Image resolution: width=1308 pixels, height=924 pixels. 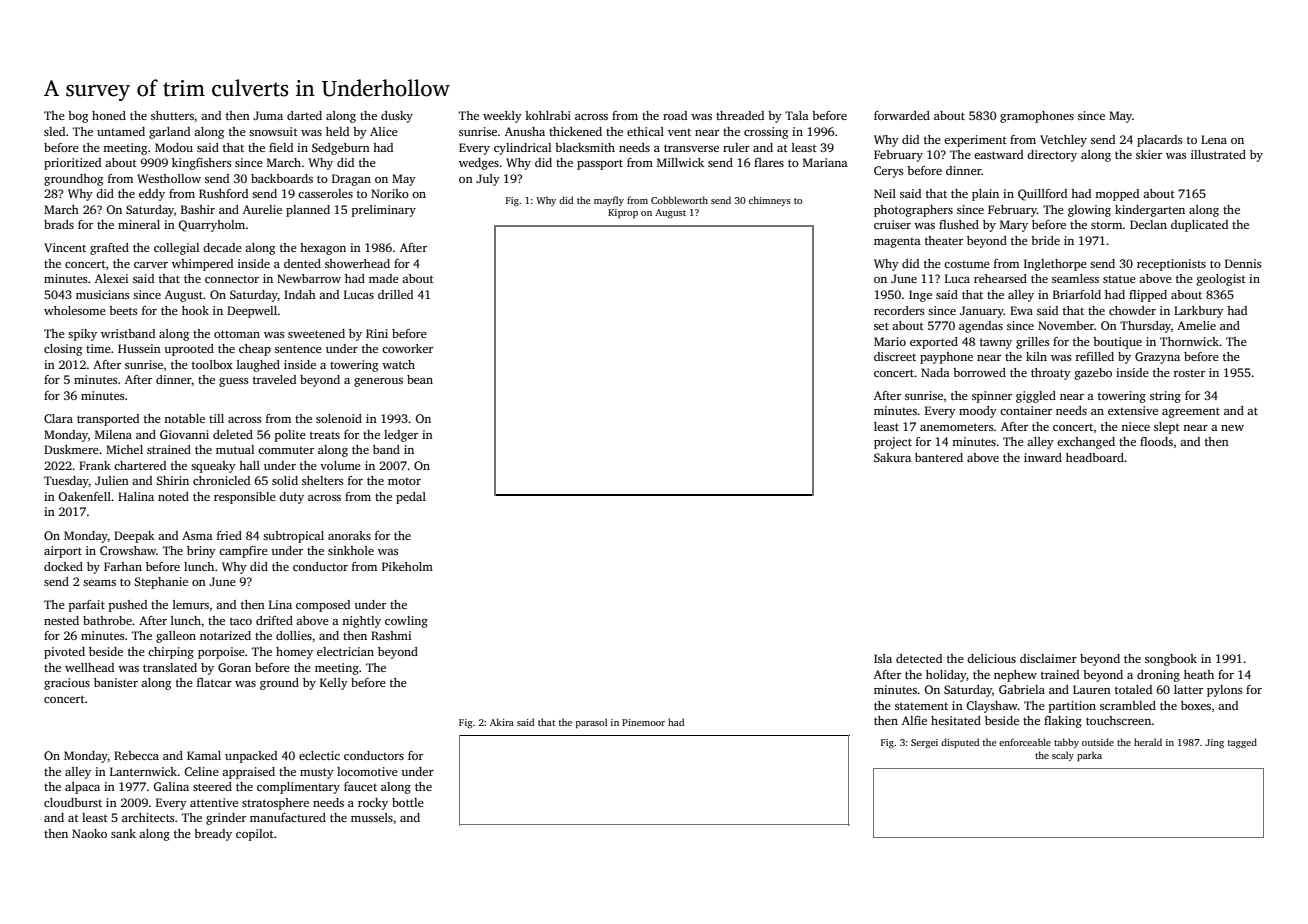 I want to click on Pinemoor, so click(x=643, y=722).
